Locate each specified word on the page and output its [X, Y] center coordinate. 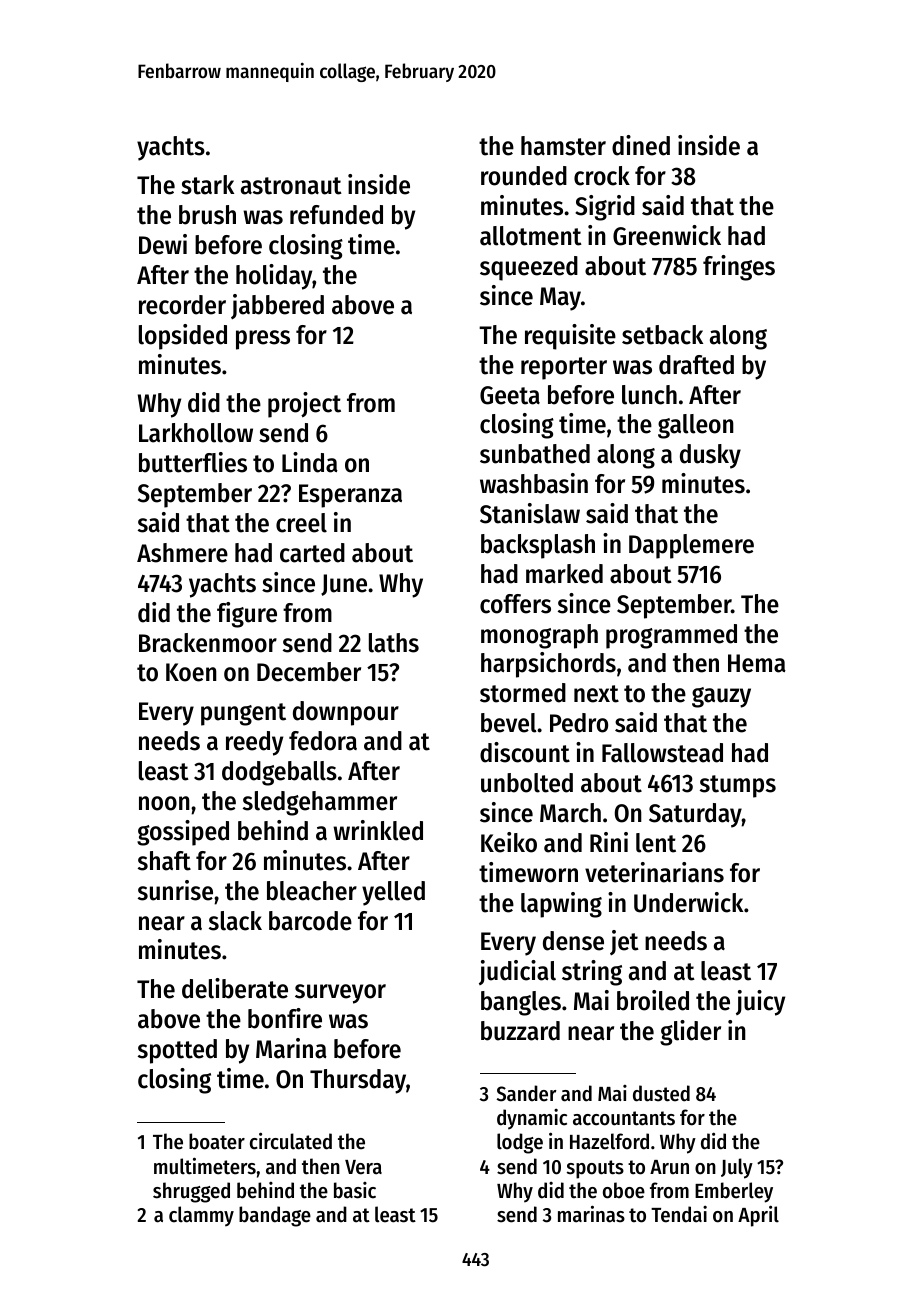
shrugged [191, 1192]
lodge [520, 1143]
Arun [669, 1167]
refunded [336, 215]
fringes [739, 268]
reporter [564, 368]
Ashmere [182, 553]
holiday [274, 277]
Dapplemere [691, 546]
